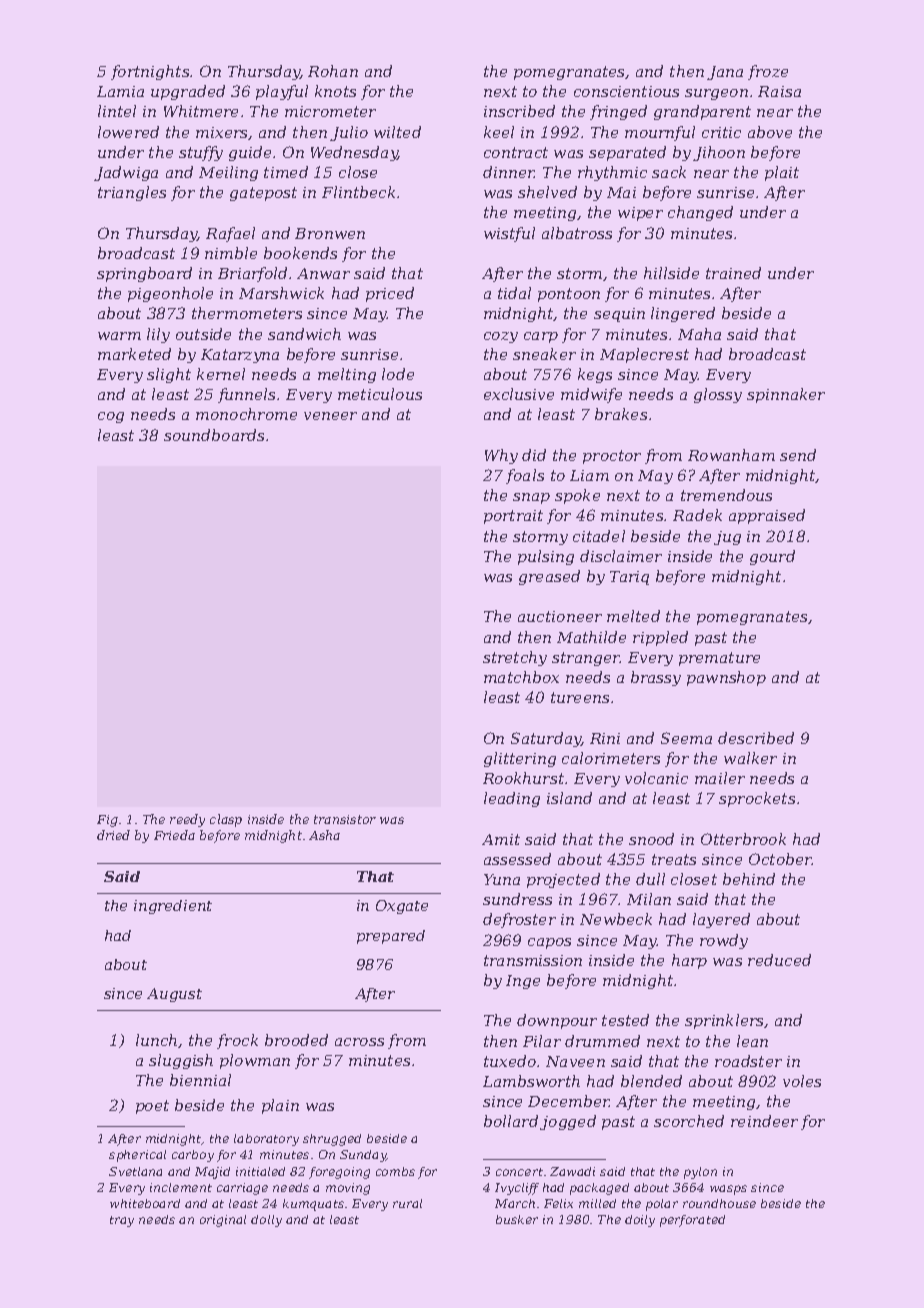 Image resolution: width=924 pixels, height=1308 pixels. Describe the element at coordinates (721, 132) in the document. I see `critic` at that location.
